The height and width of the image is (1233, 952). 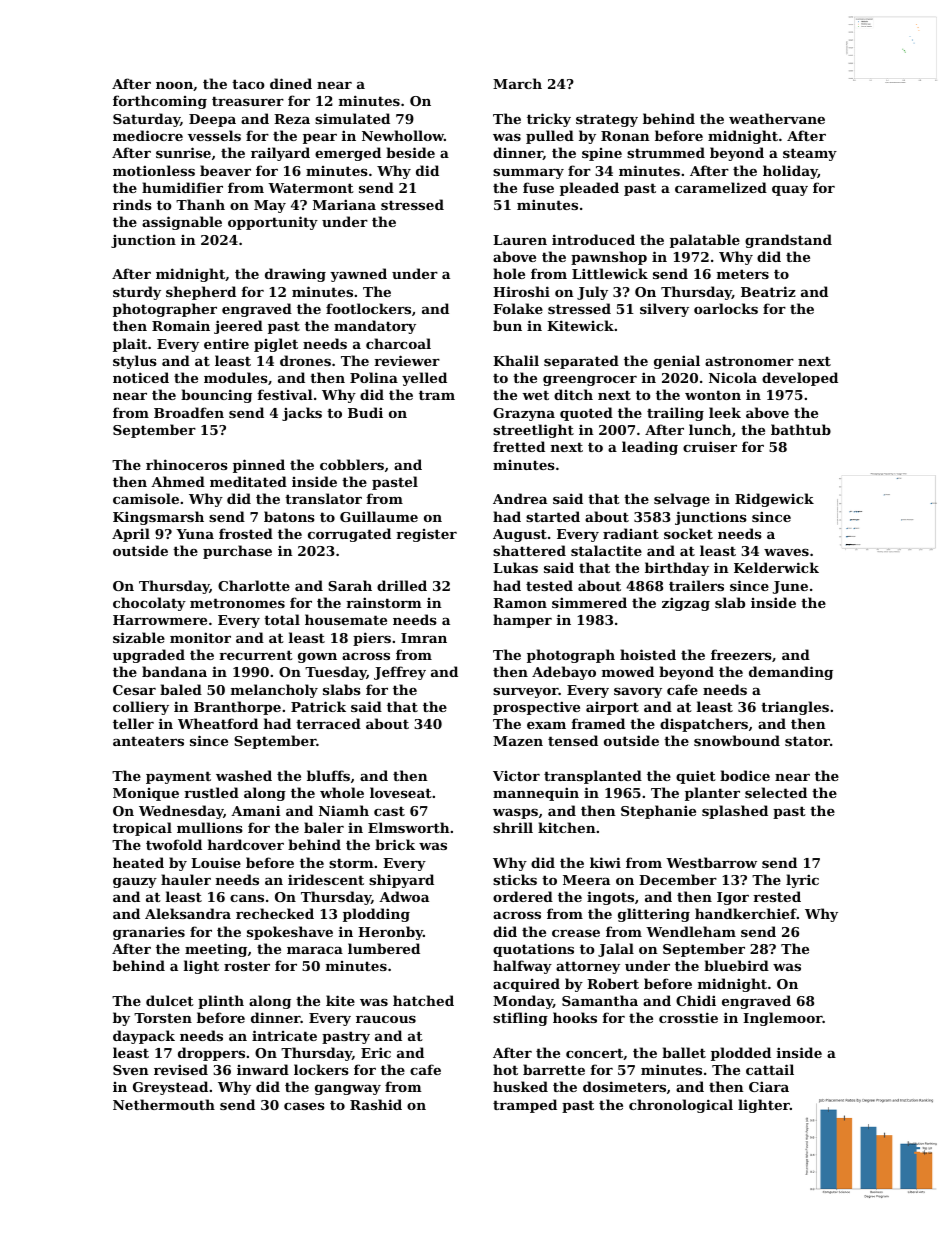 What do you see at coordinates (549, 120) in the image?
I see `tricky` at bounding box center [549, 120].
